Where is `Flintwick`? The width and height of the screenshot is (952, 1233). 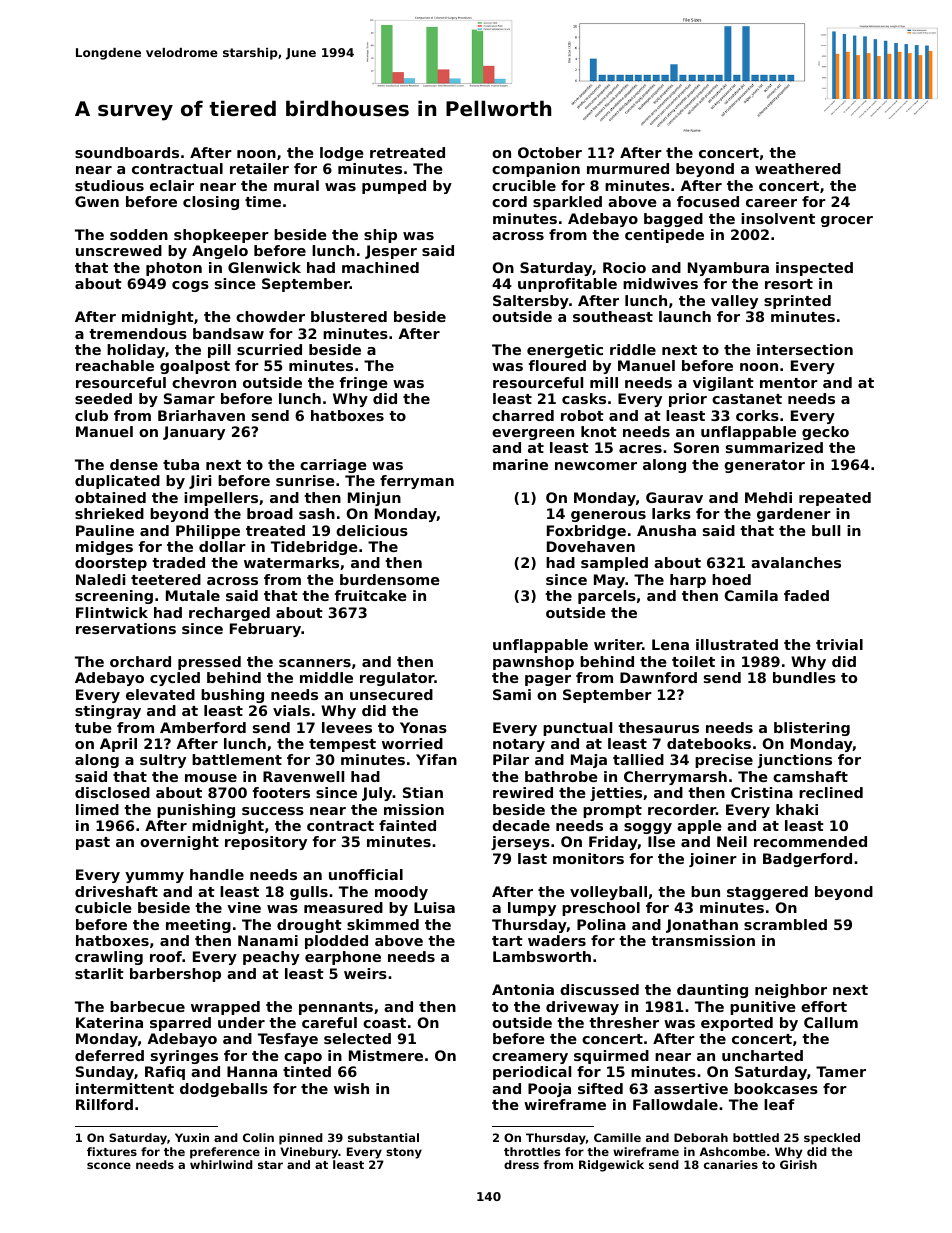 Flintwick is located at coordinates (112, 612).
